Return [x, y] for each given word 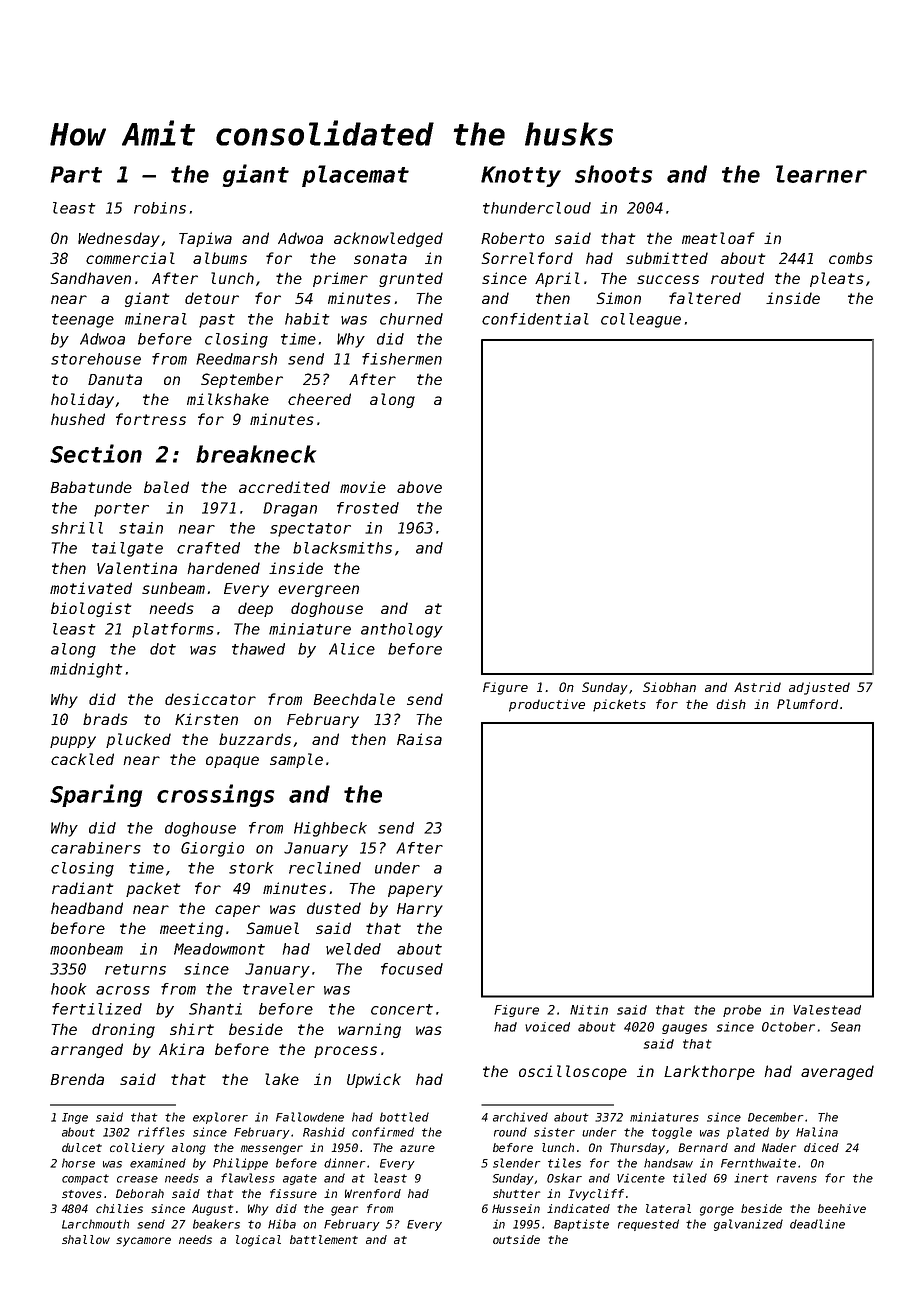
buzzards [255, 739]
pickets [619, 705]
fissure [293, 1193]
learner [821, 174]
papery [415, 891]
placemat [355, 176]
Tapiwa [205, 239]
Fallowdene [310, 1117]
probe [742, 1011]
